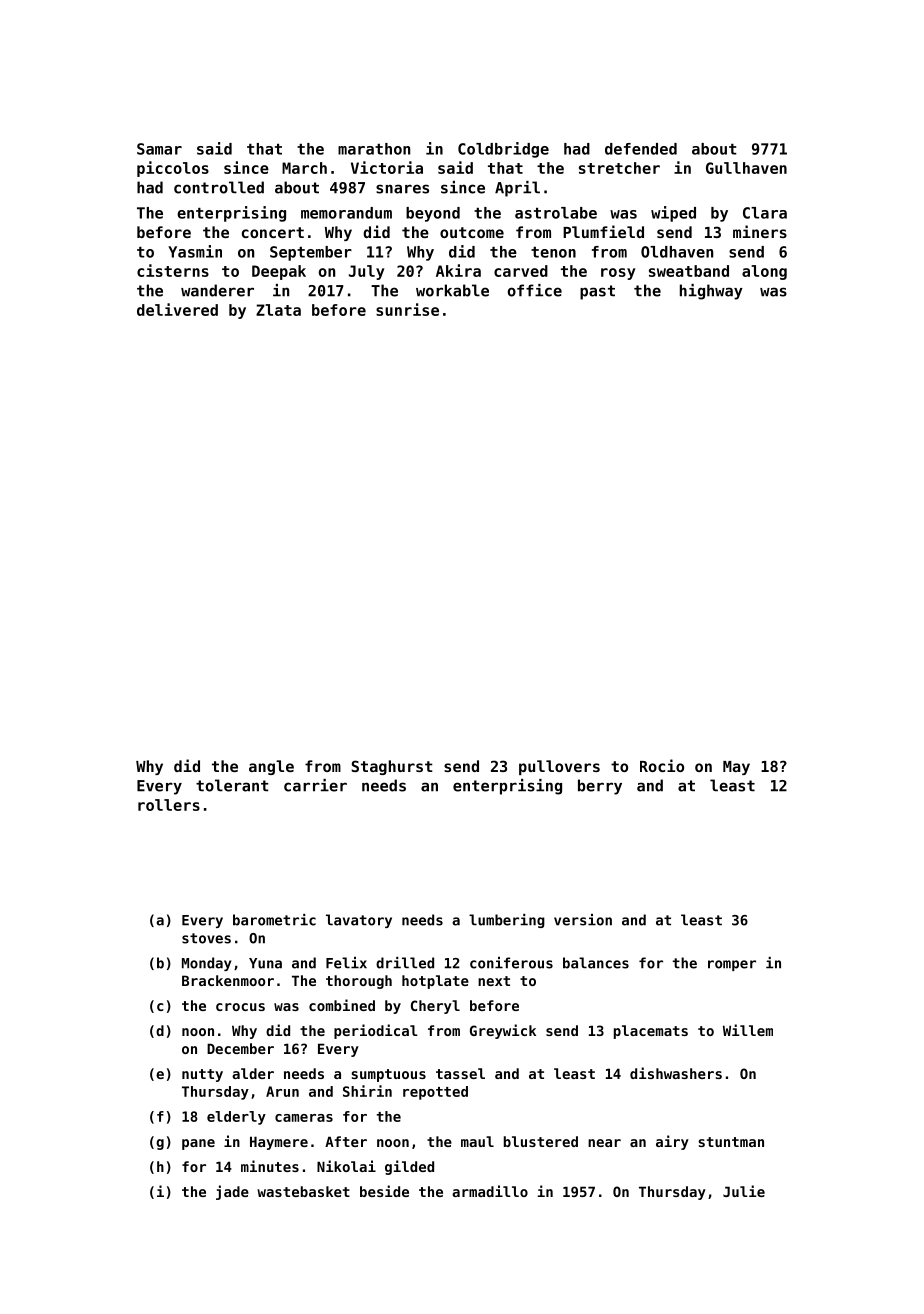  Describe the element at coordinates (374, 149) in the screenshot. I see `marathon` at that location.
